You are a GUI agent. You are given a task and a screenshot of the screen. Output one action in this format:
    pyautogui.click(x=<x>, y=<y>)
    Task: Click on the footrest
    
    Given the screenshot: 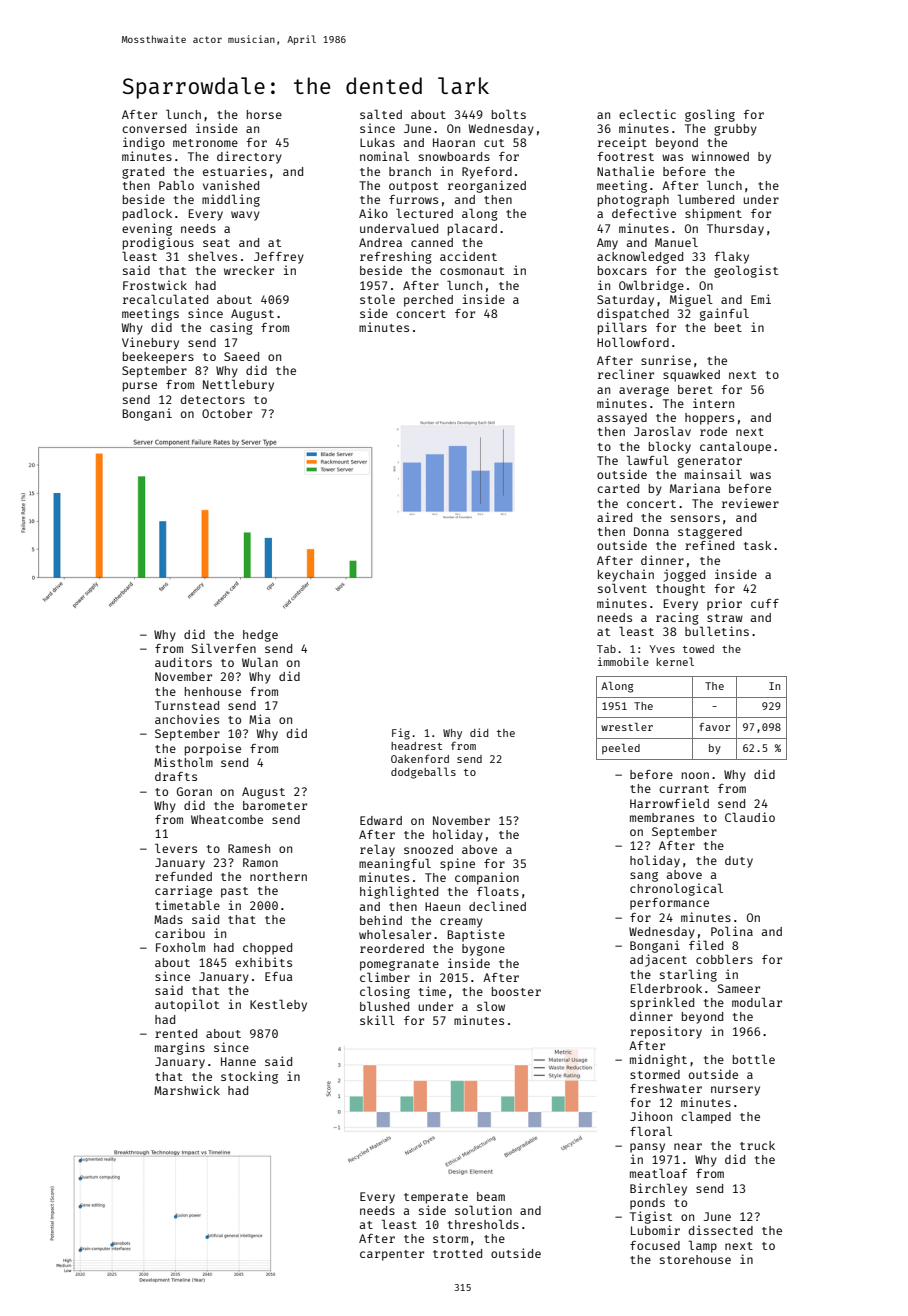 What is the action you would take?
    pyautogui.click(x=626, y=156)
